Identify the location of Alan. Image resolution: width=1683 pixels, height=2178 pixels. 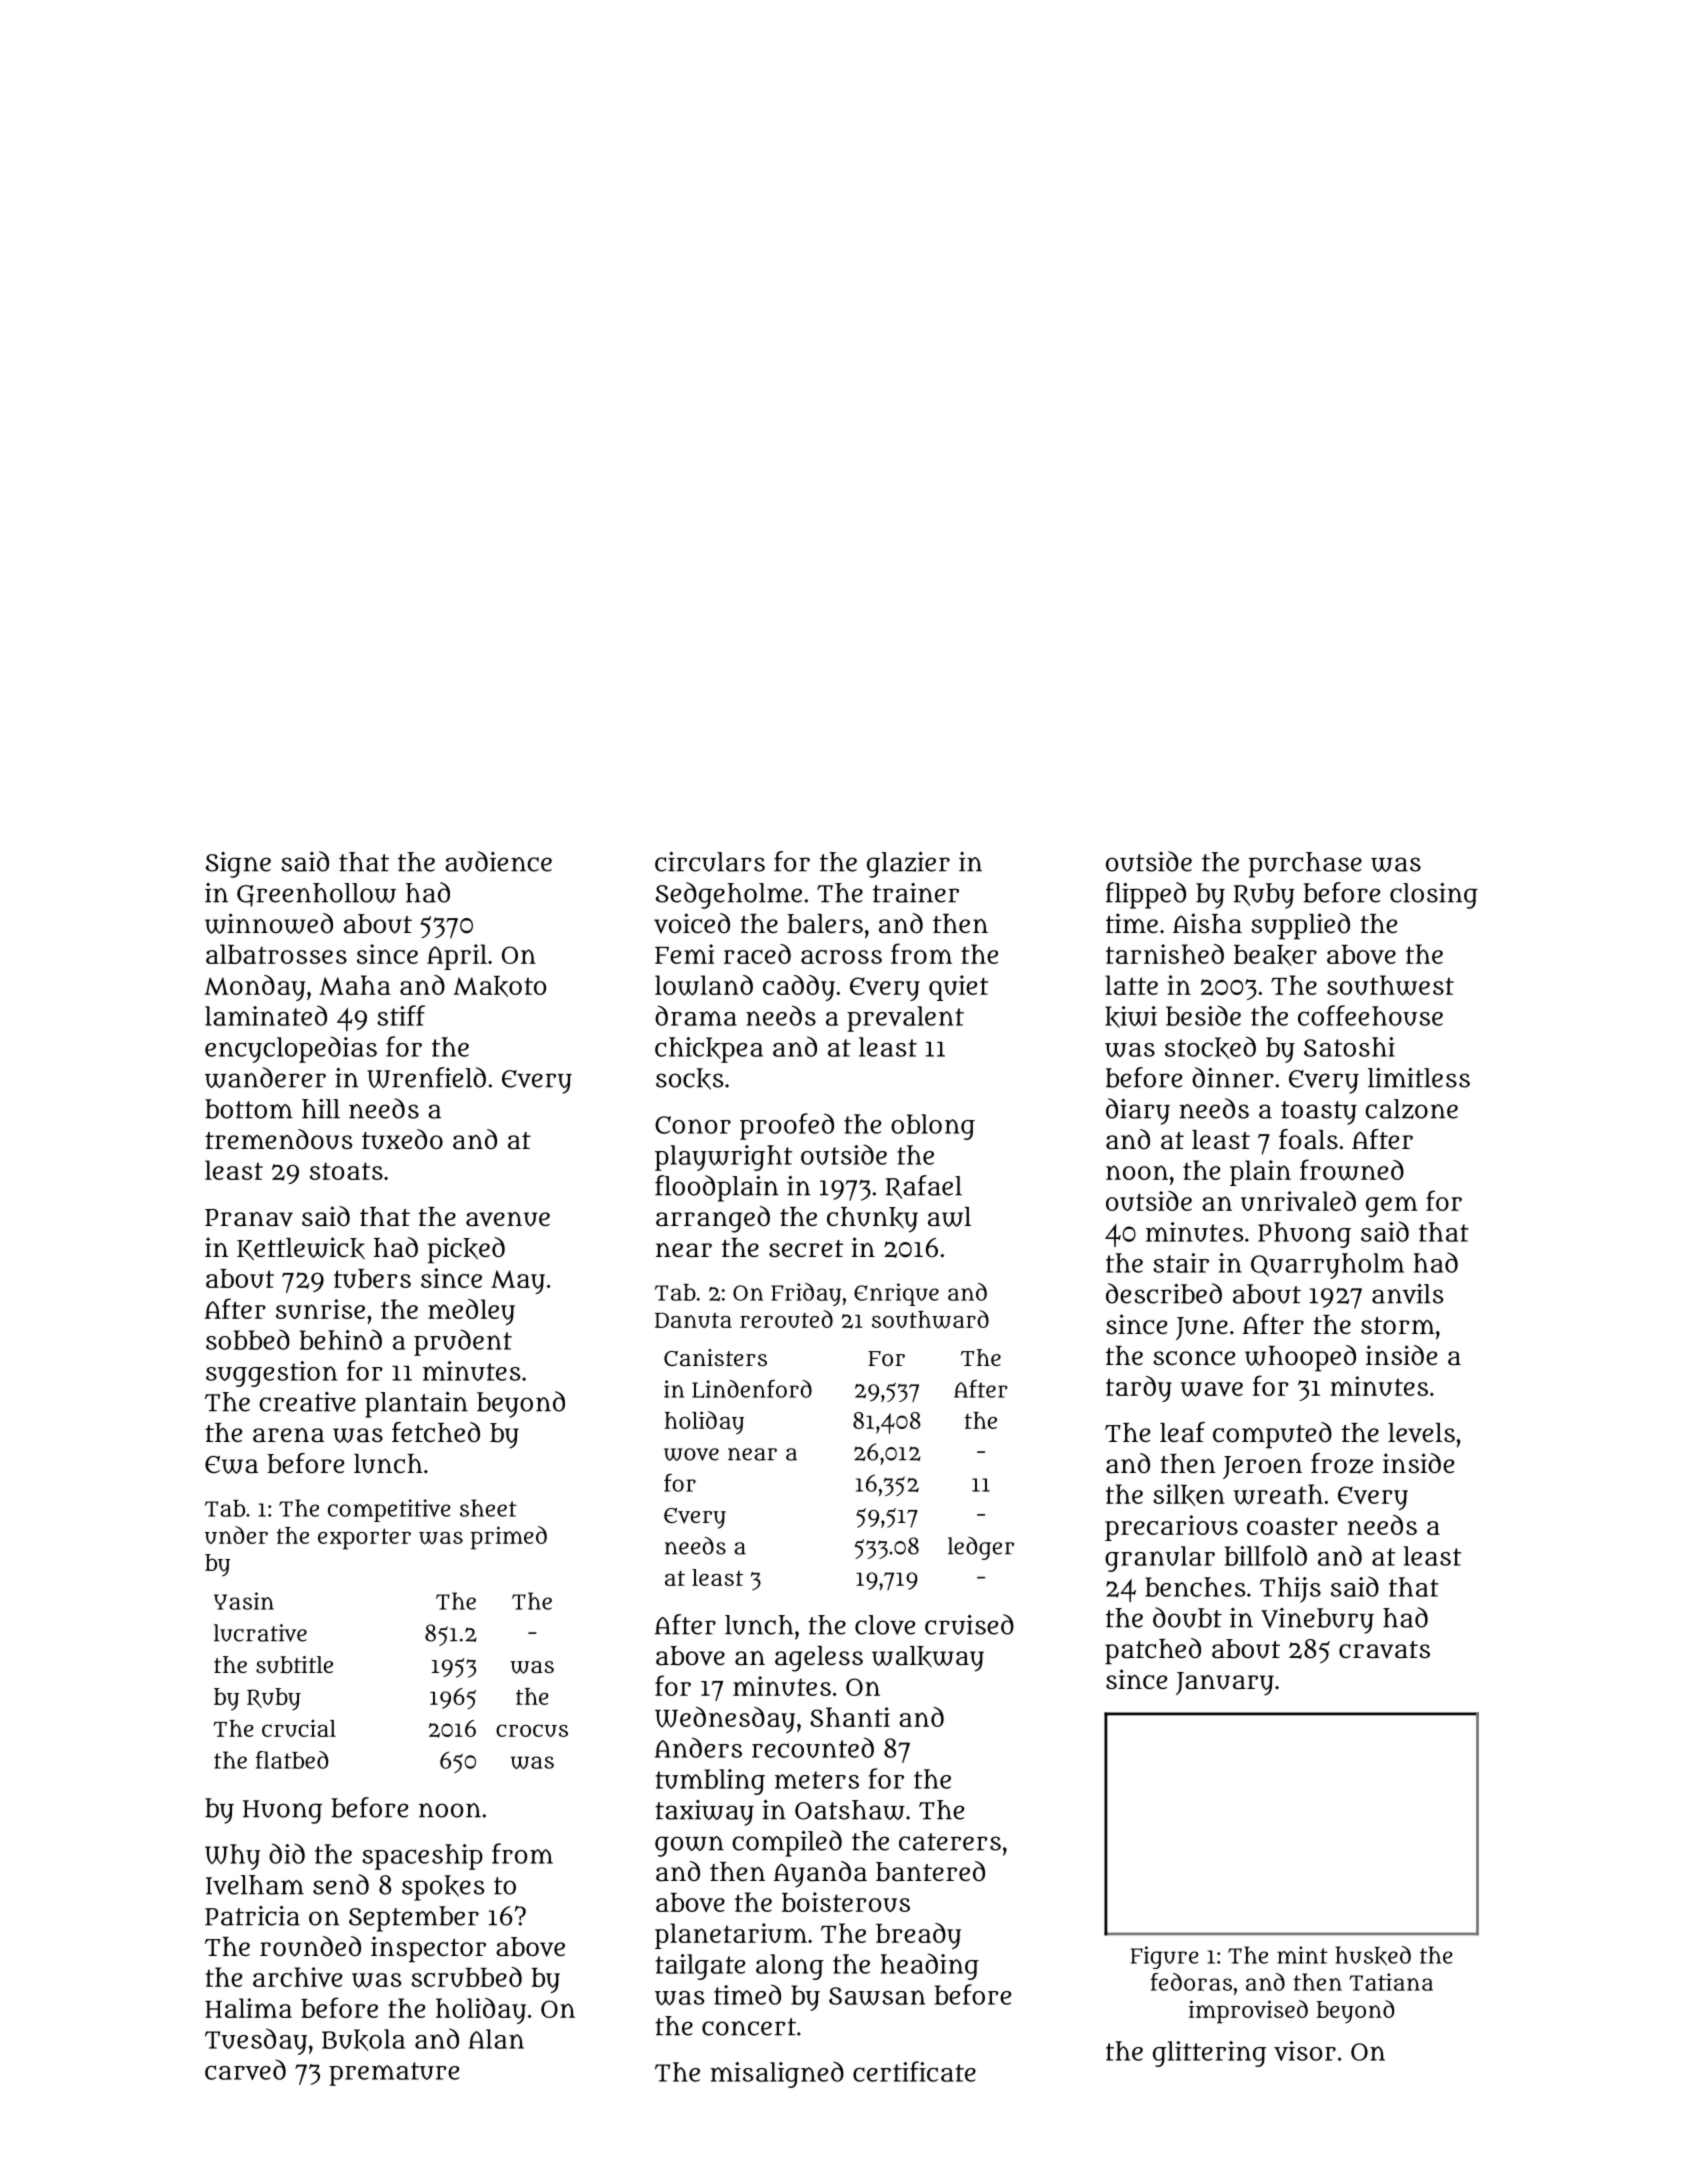
(496, 2039).
